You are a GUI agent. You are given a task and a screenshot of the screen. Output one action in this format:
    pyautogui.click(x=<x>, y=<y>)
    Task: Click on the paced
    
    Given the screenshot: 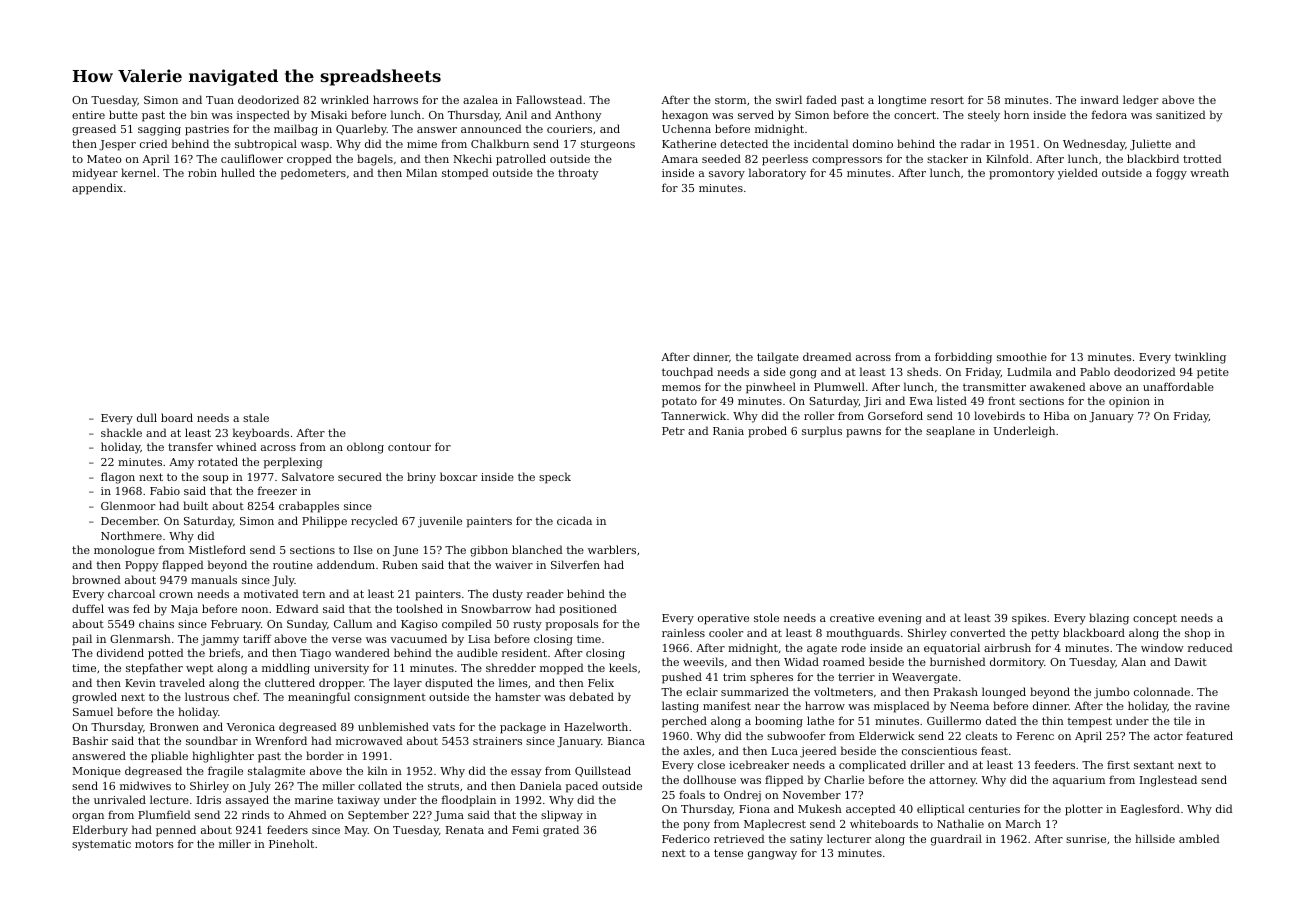 What is the action you would take?
    pyautogui.click(x=582, y=787)
